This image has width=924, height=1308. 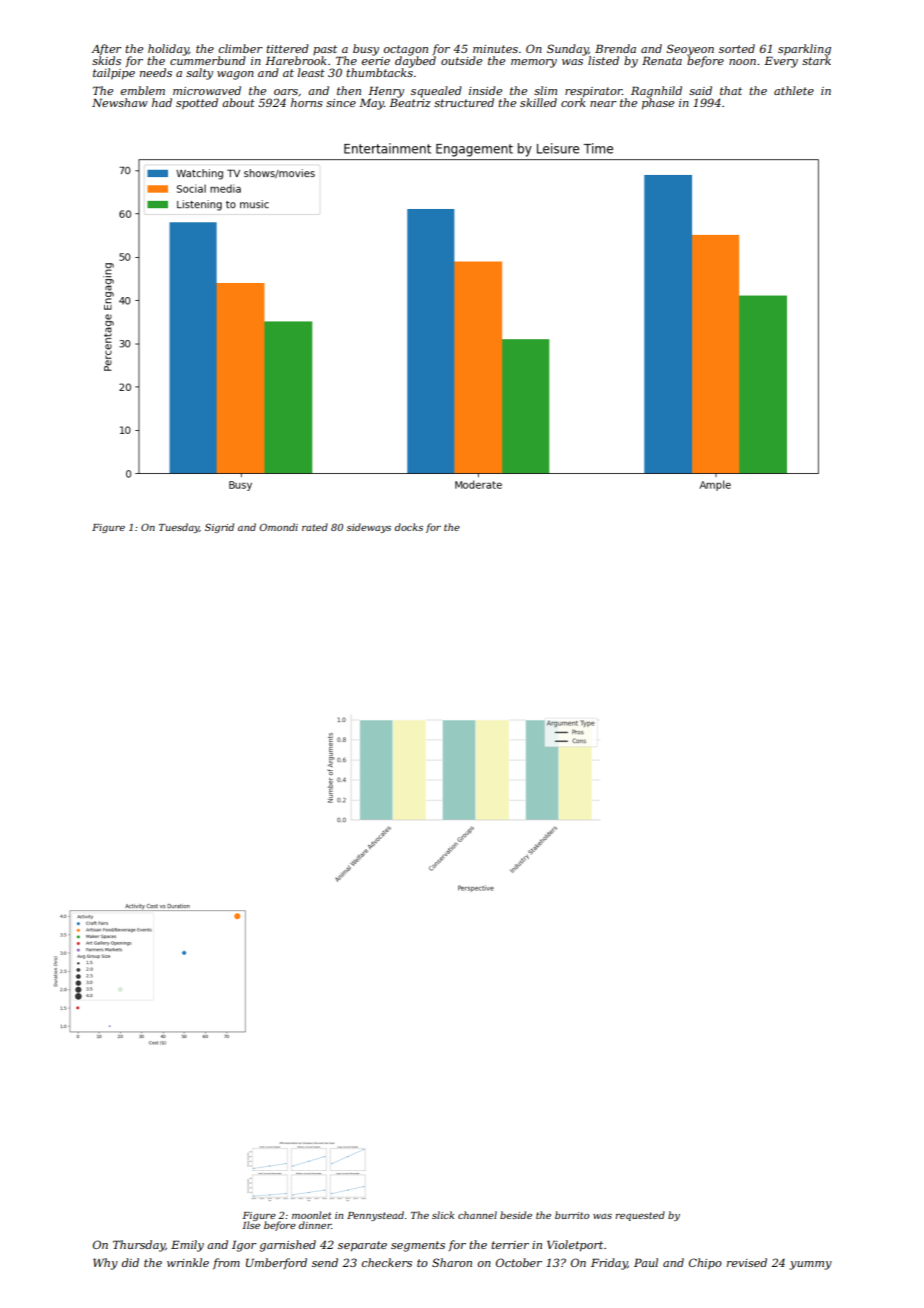 What do you see at coordinates (464, 102) in the image?
I see `structured` at bounding box center [464, 102].
